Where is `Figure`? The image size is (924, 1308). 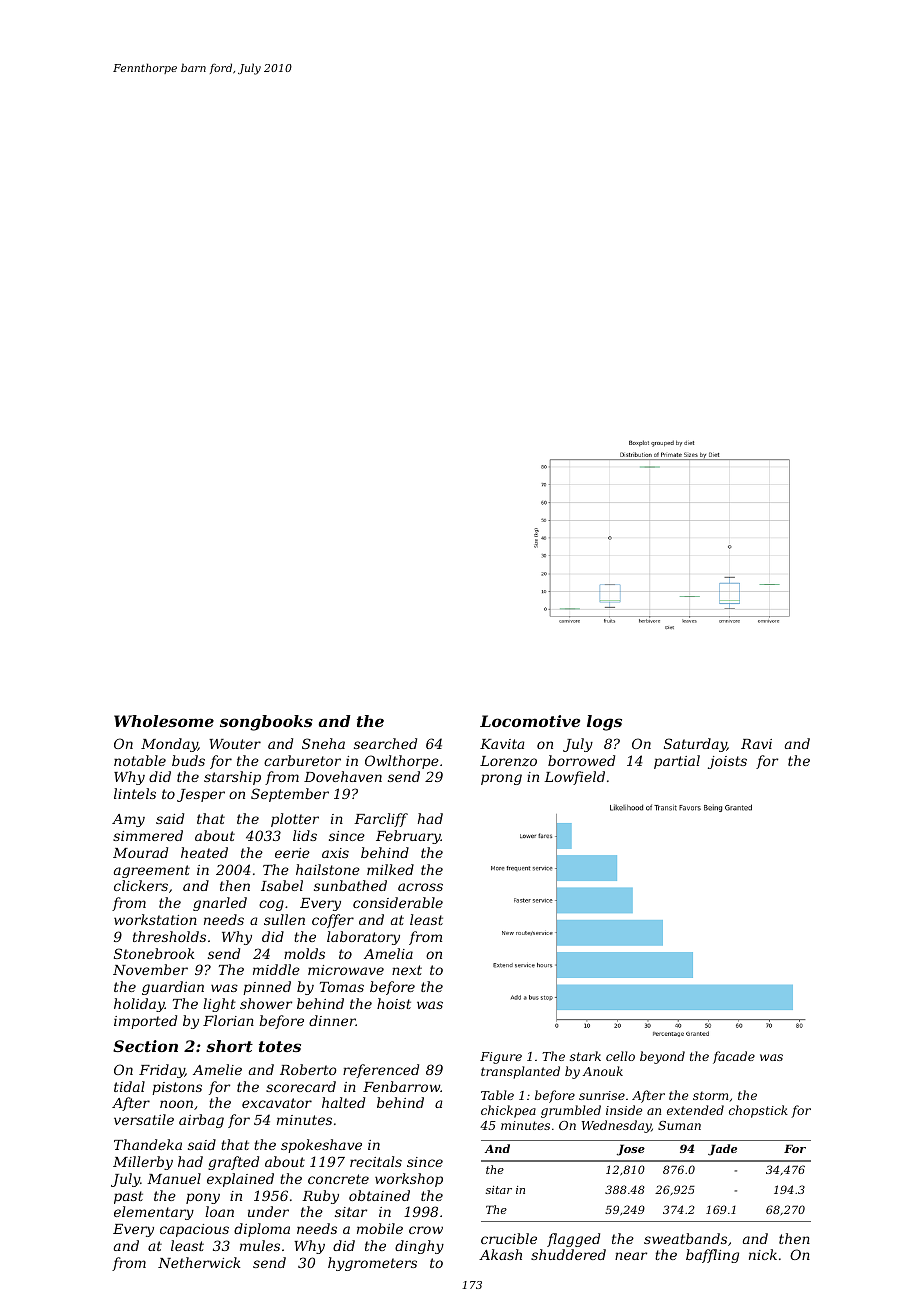 Figure is located at coordinates (501, 1058).
